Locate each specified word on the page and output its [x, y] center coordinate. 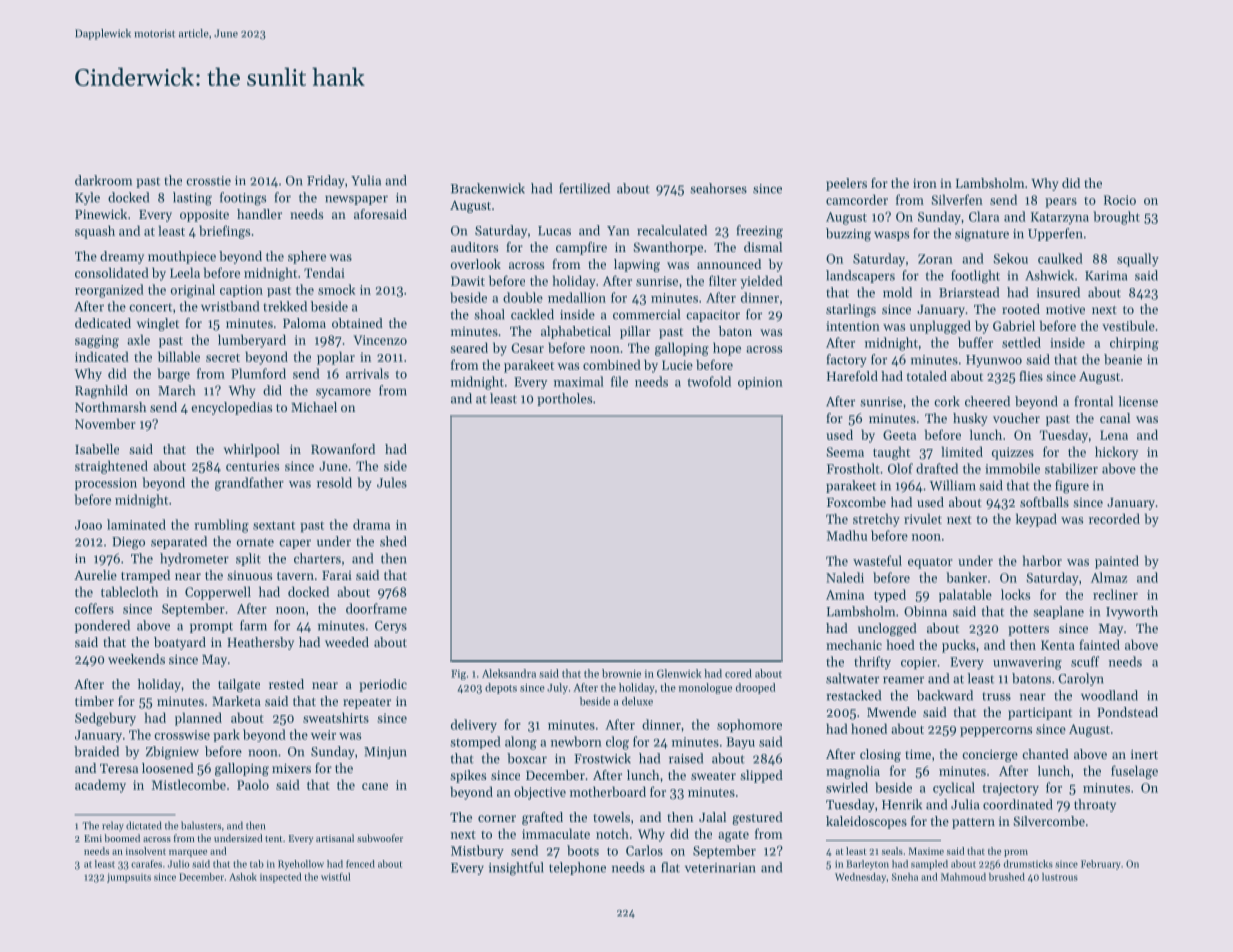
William [952, 485]
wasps [891, 236]
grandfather [249, 484]
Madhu [847, 535]
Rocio [1120, 200]
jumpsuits [129, 878]
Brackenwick [488, 188]
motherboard [608, 791]
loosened [168, 768]
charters [317, 558]
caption [241, 291]
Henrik [902, 804]
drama [371, 524]
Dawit [468, 281]
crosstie [208, 181]
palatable [965, 595]
